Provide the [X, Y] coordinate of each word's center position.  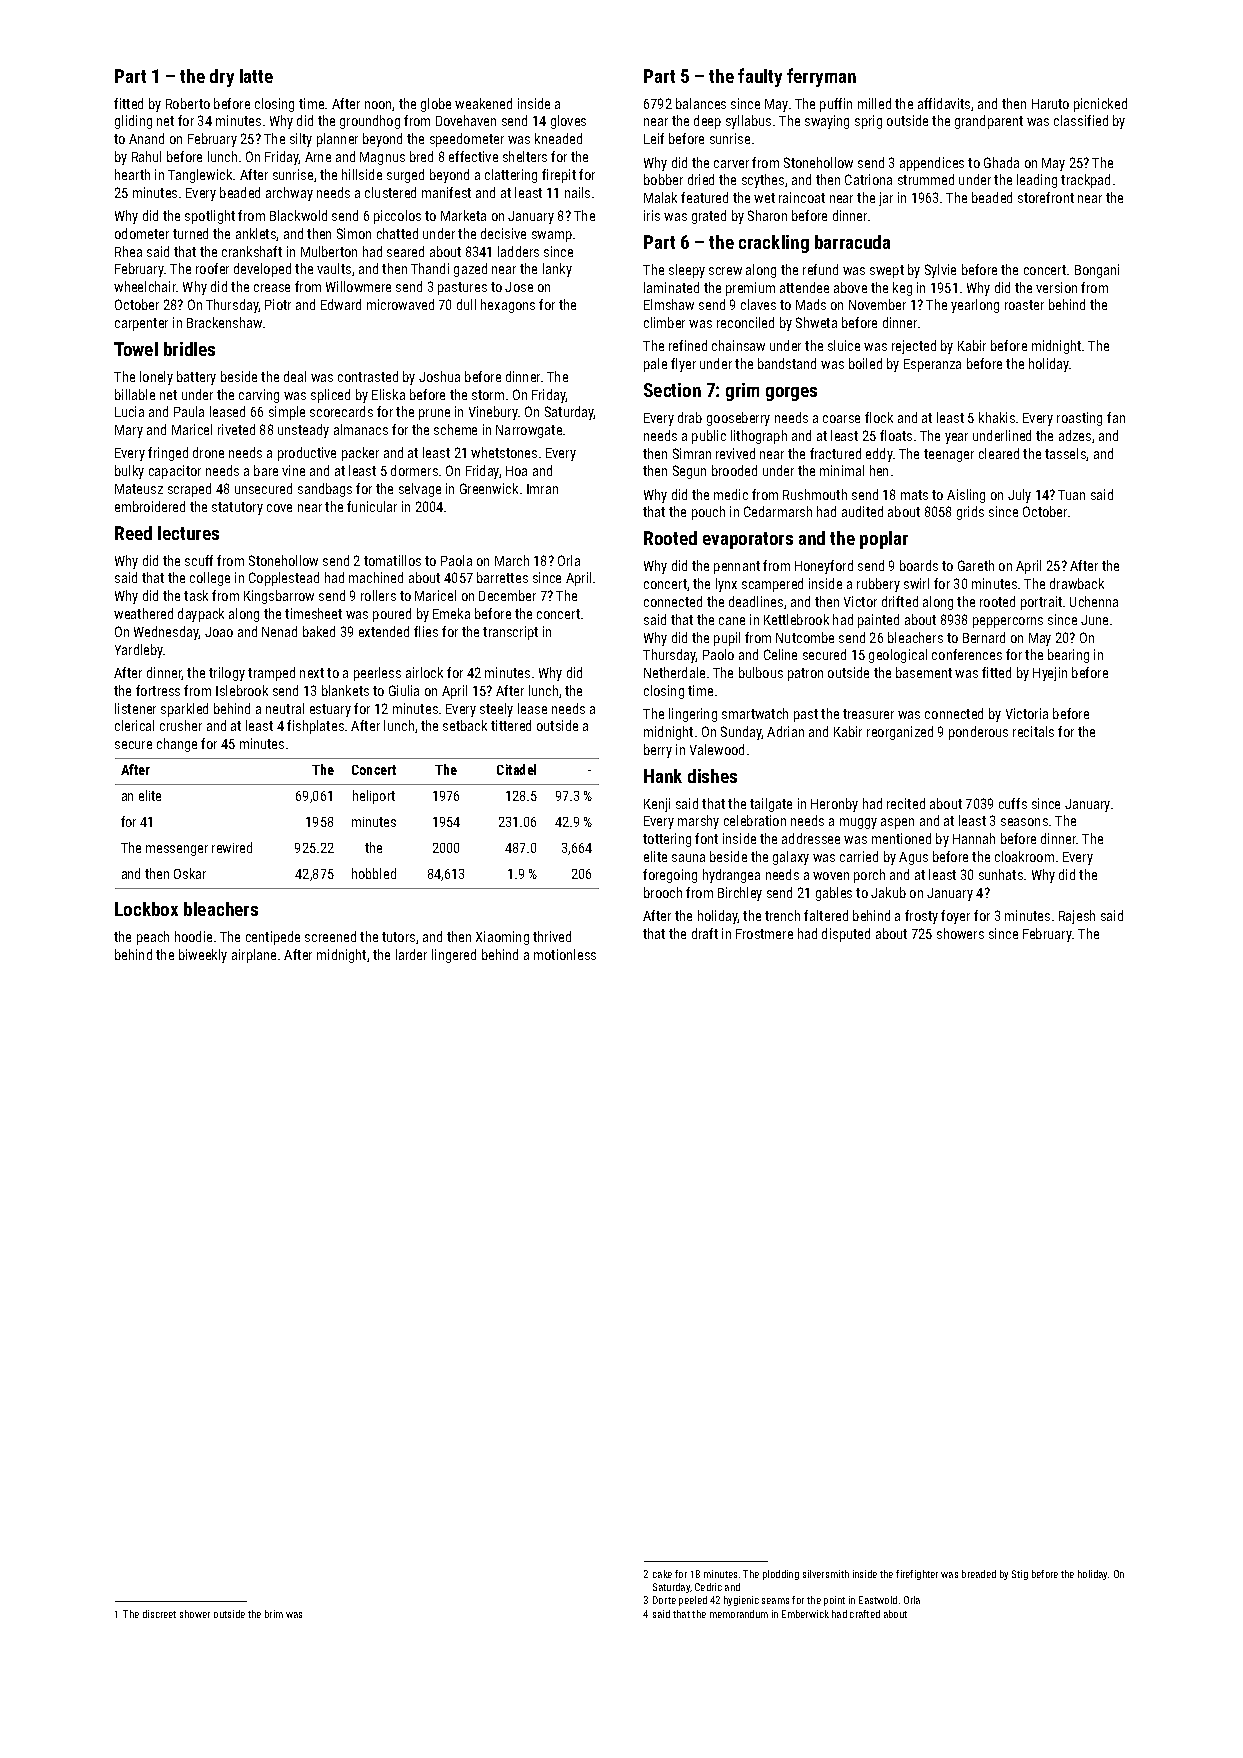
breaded [979, 1574]
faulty [760, 77]
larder [411, 954]
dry [222, 78]
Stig [1020, 1575]
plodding [781, 1575]
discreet [159, 1614]
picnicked [1100, 105]
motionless [565, 954]
